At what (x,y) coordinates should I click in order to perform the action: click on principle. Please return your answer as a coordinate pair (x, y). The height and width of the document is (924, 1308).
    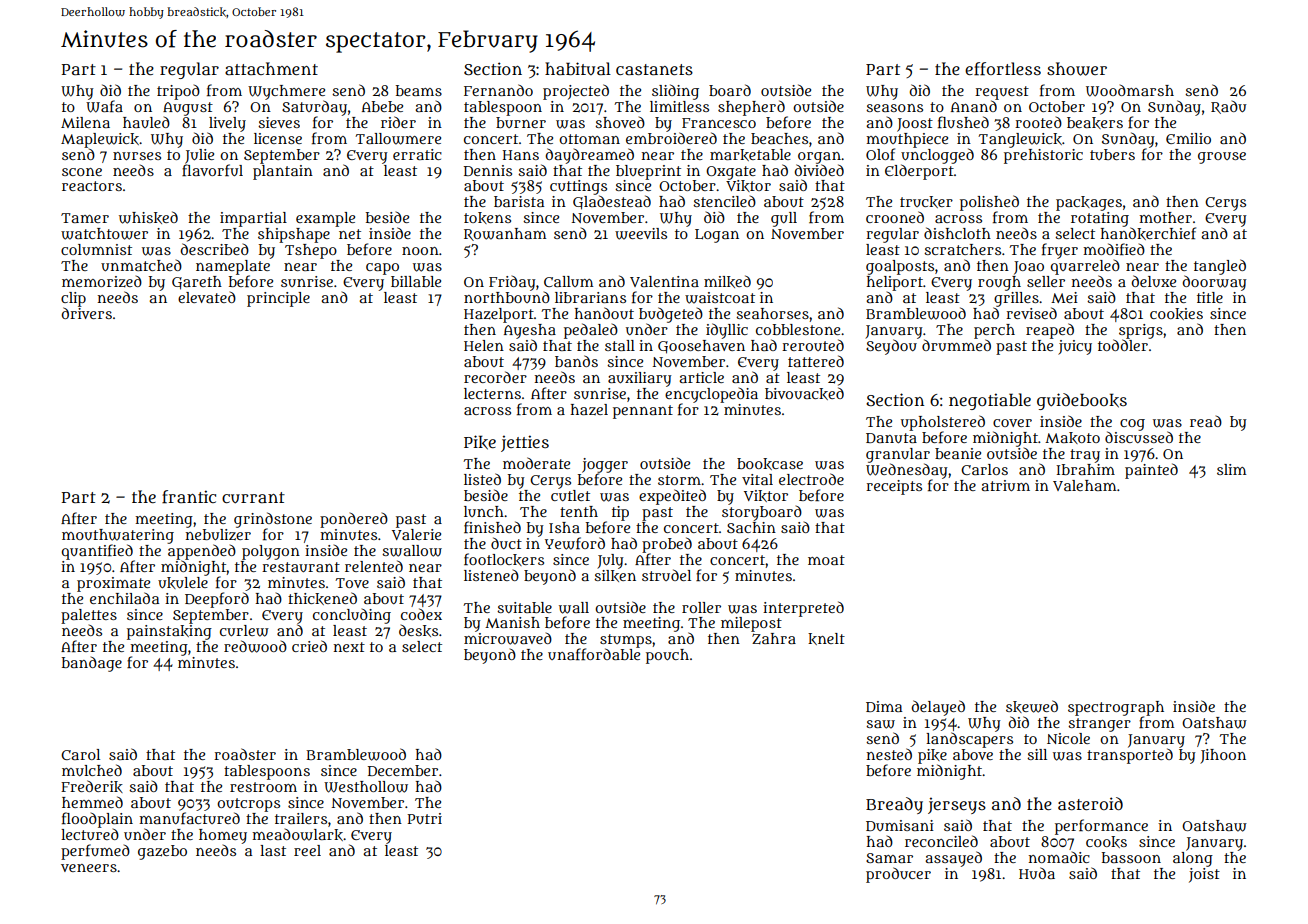
    Looking at the image, I should click on (278, 299).
